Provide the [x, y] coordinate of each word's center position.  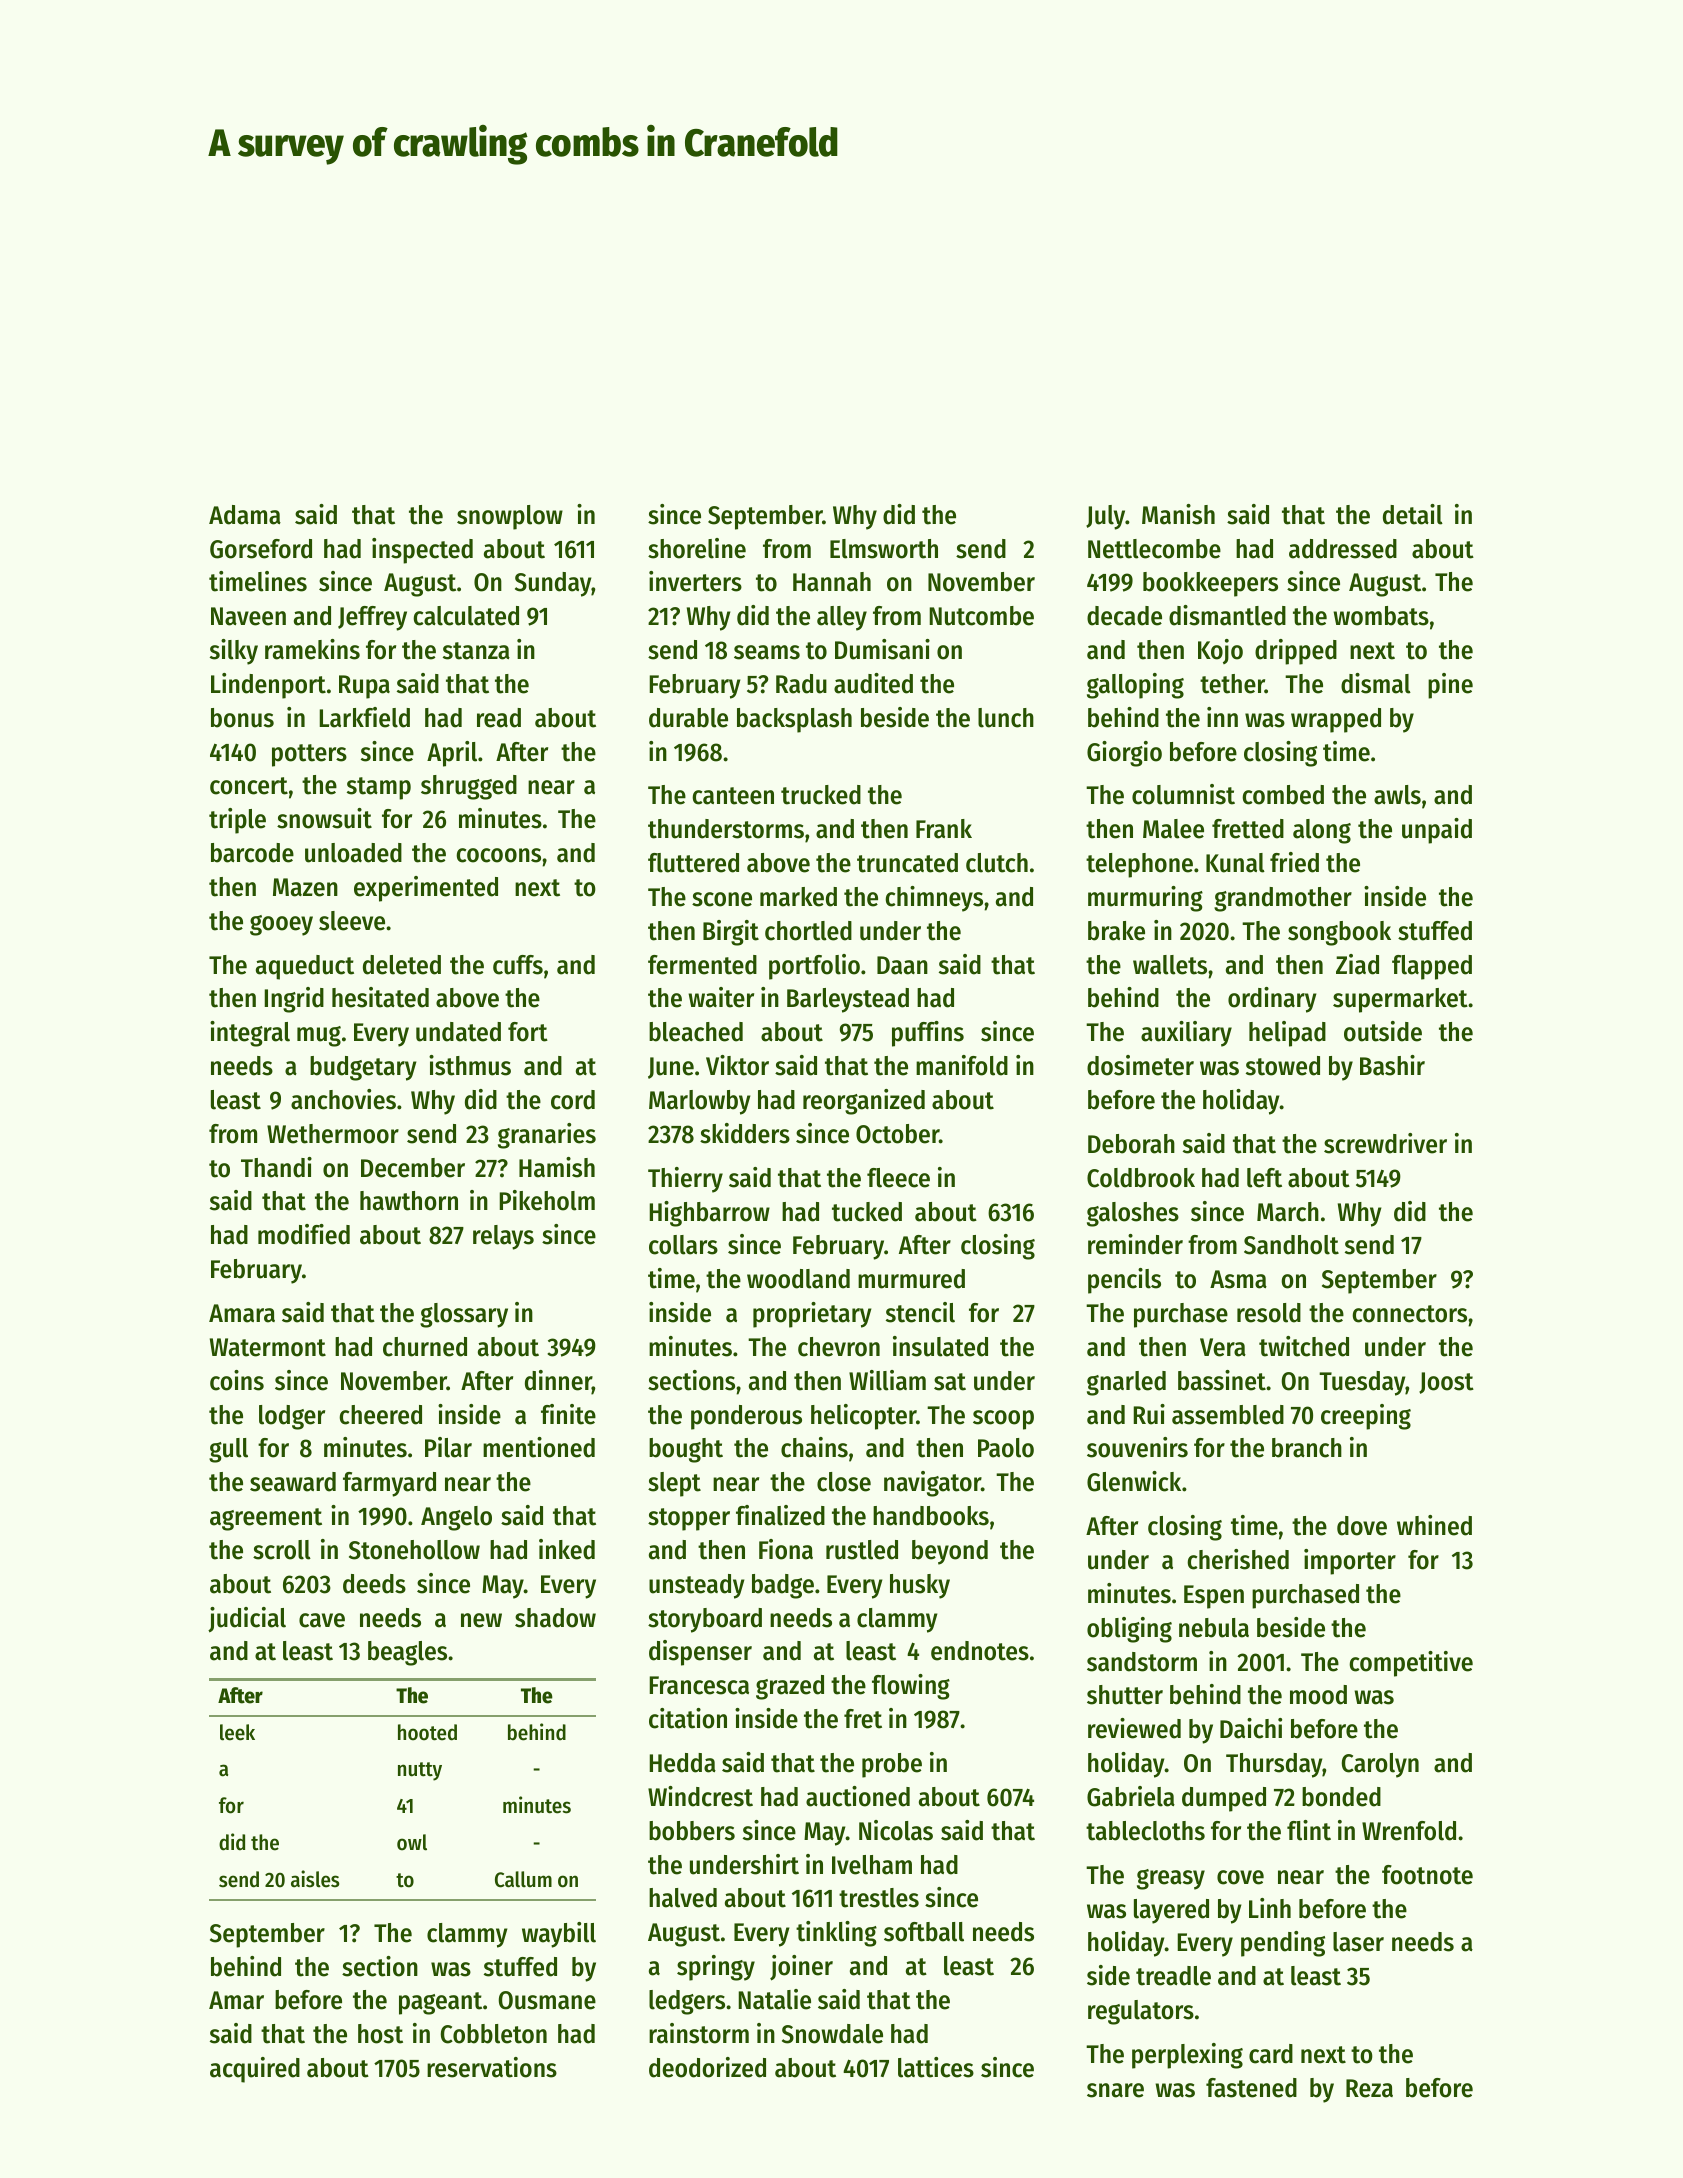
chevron [839, 1347]
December [413, 1168]
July [1105, 517]
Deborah [1131, 1144]
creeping [1366, 1417]
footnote [1427, 1875]
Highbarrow [709, 1214]
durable [688, 718]
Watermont [268, 1347]
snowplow [510, 517]
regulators [1141, 2012]
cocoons [498, 855]
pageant [440, 2003]
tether [1232, 684]
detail [1413, 514]
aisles [315, 1879]
